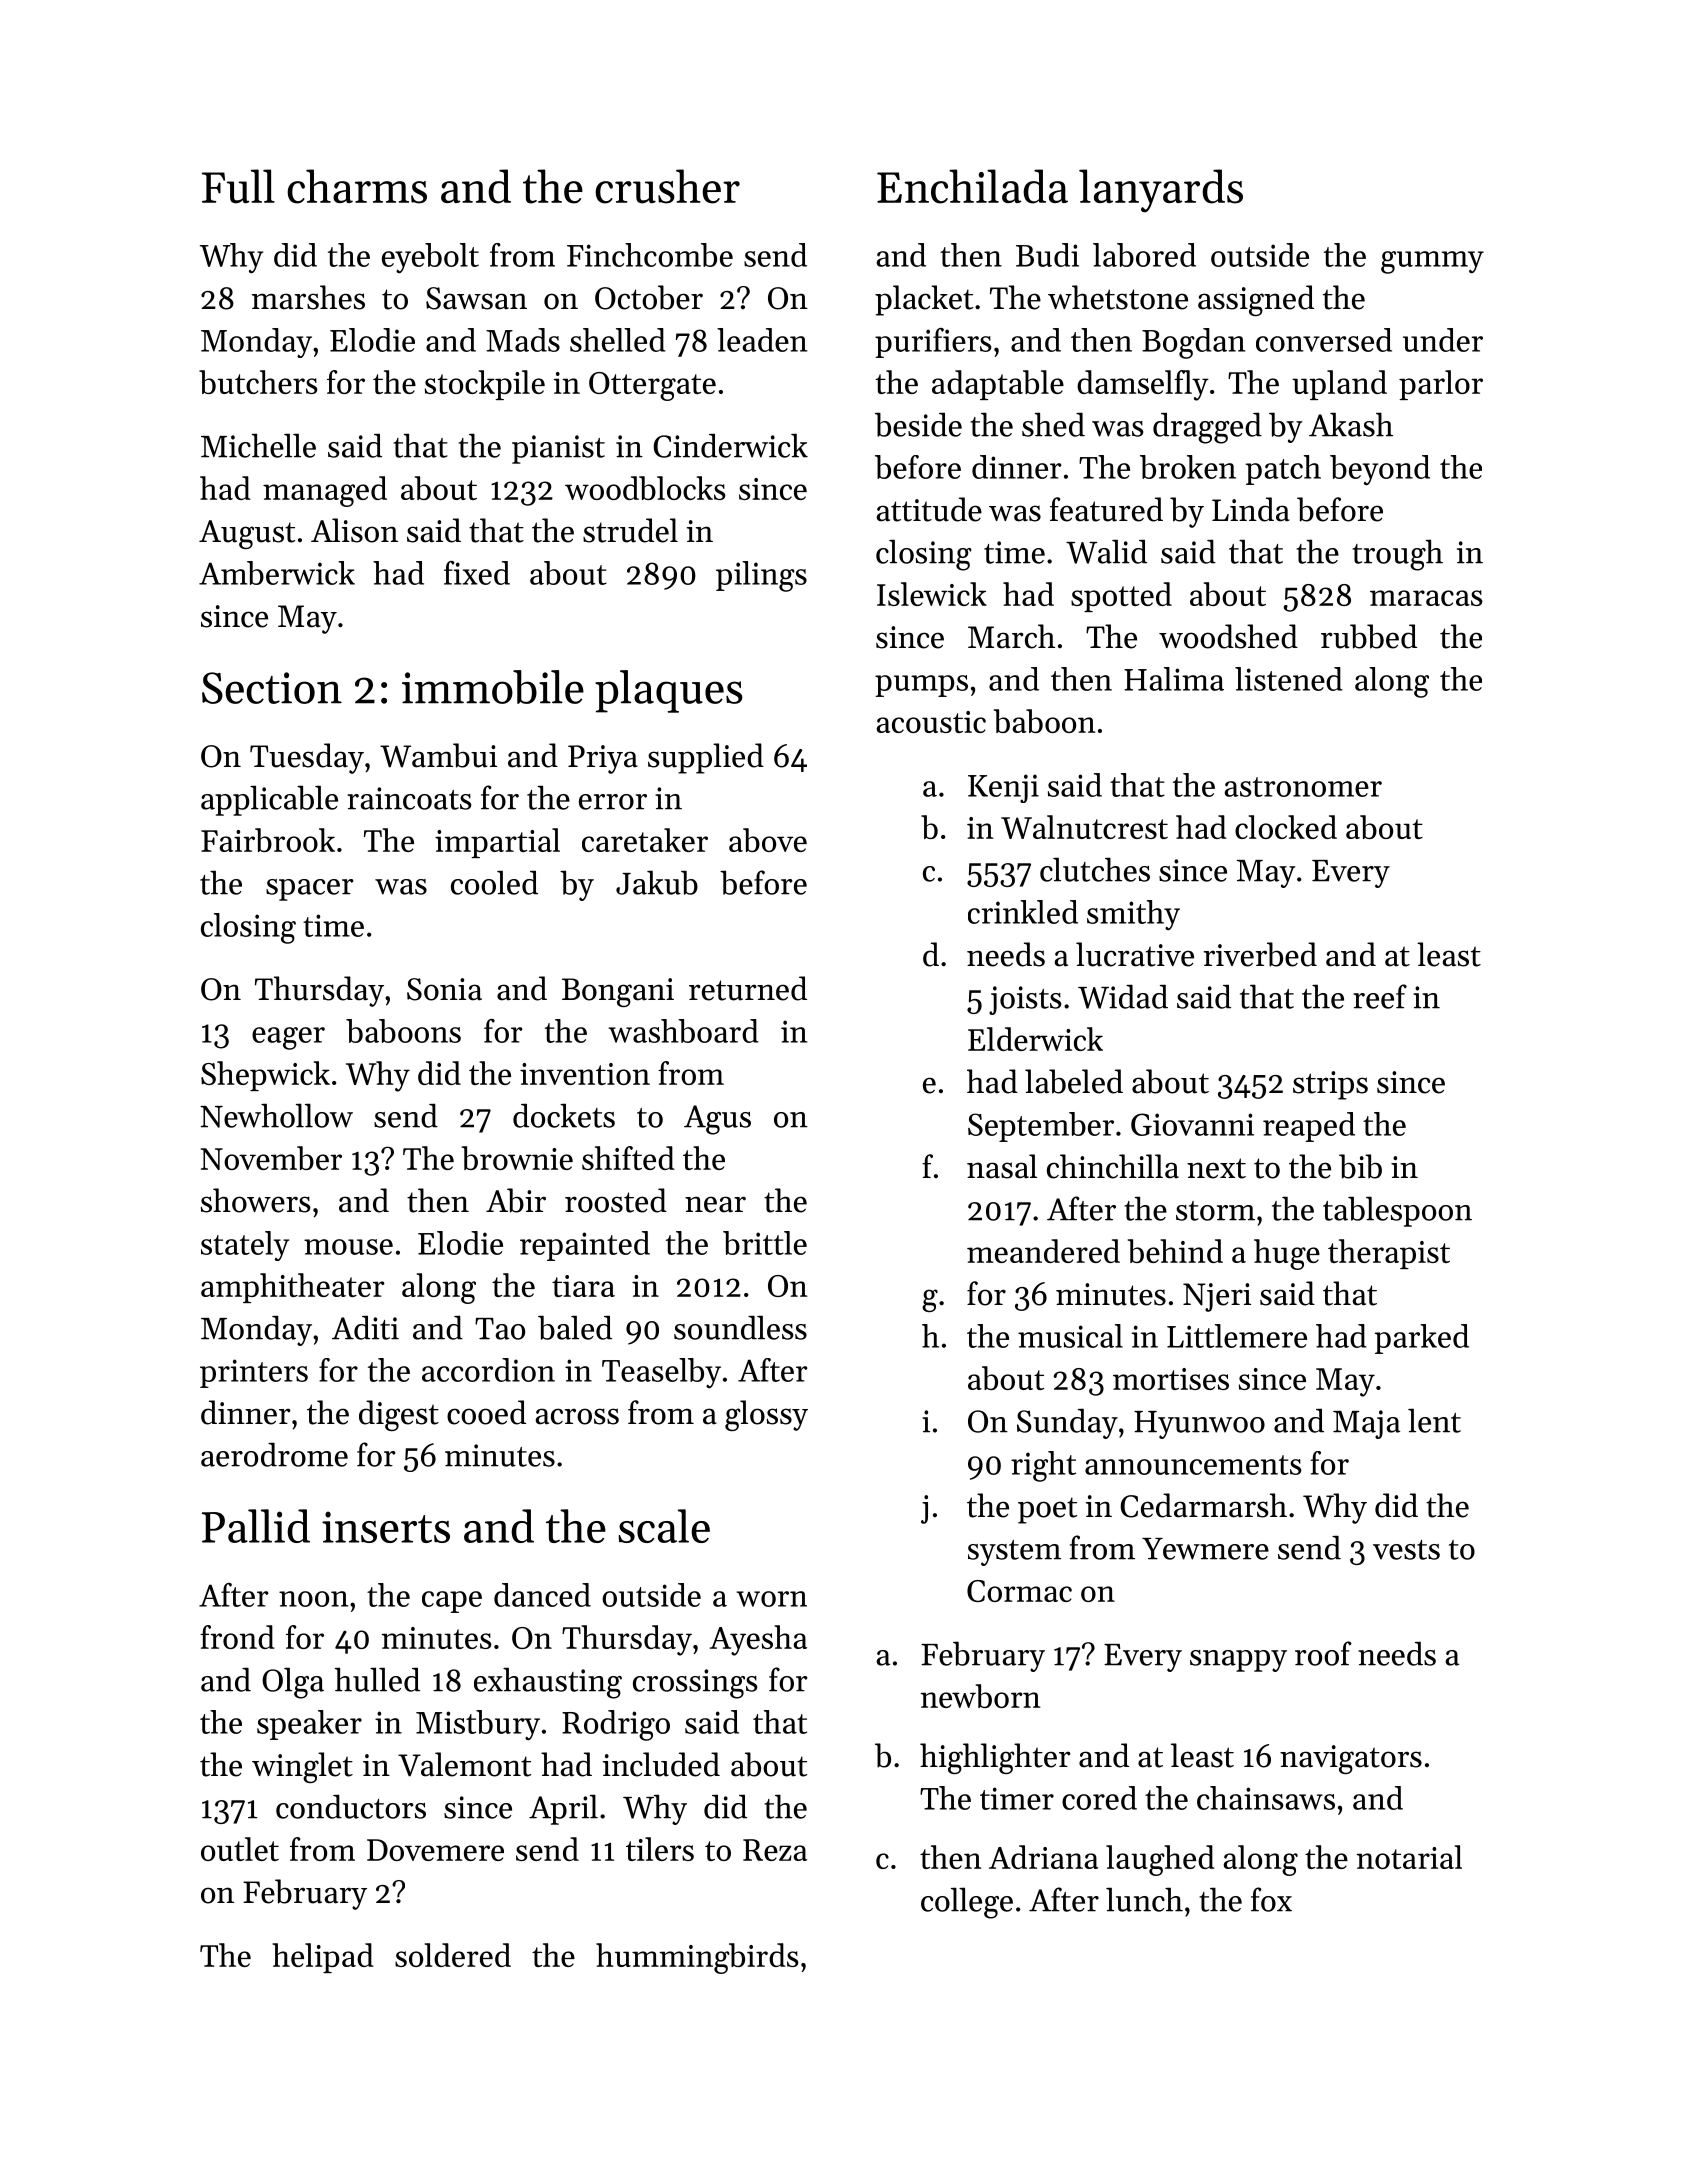 The image size is (1683, 2178). Describe the element at coordinates (932, 594) in the page. I see `Islewick` at that location.
